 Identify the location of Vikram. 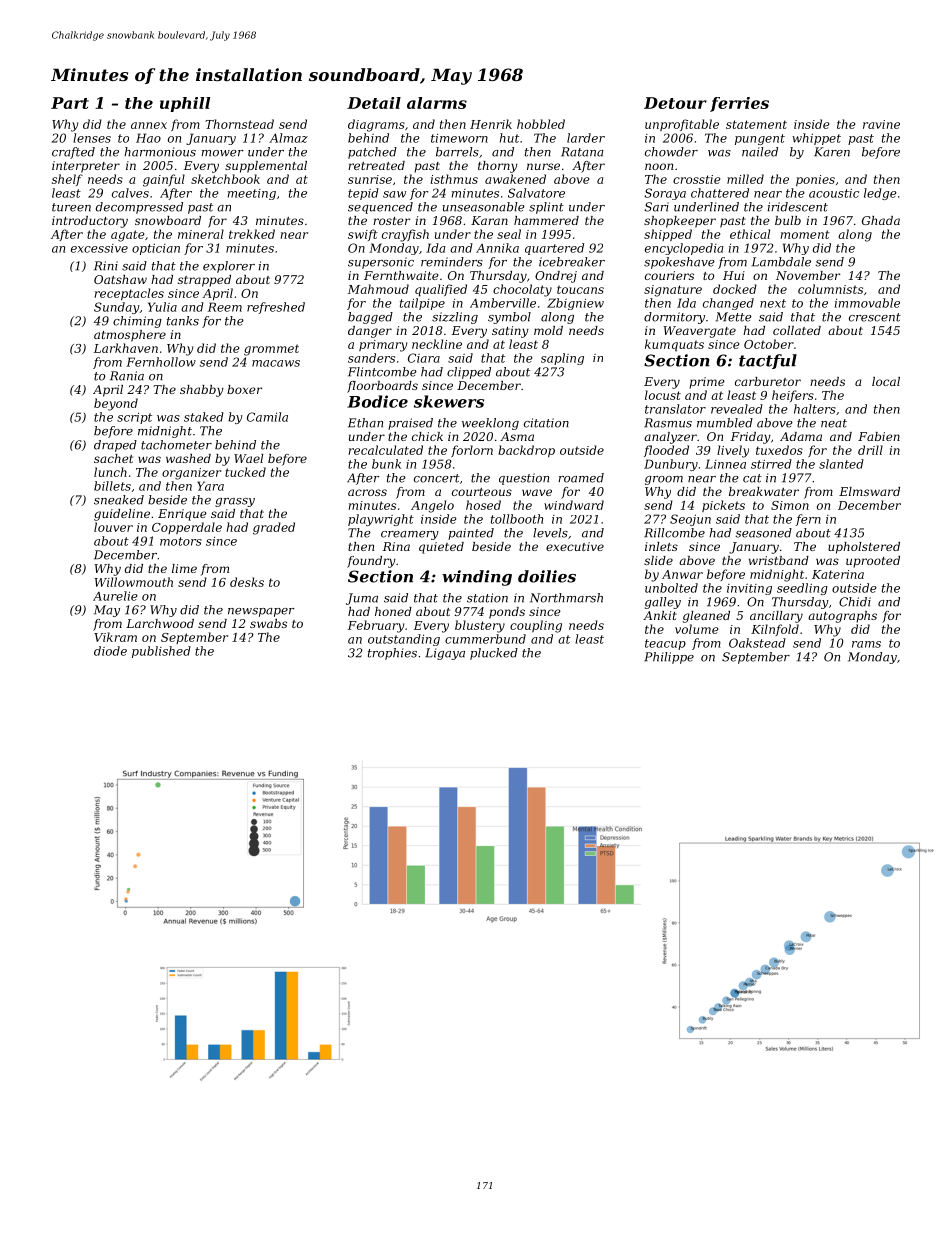
(115, 637).
